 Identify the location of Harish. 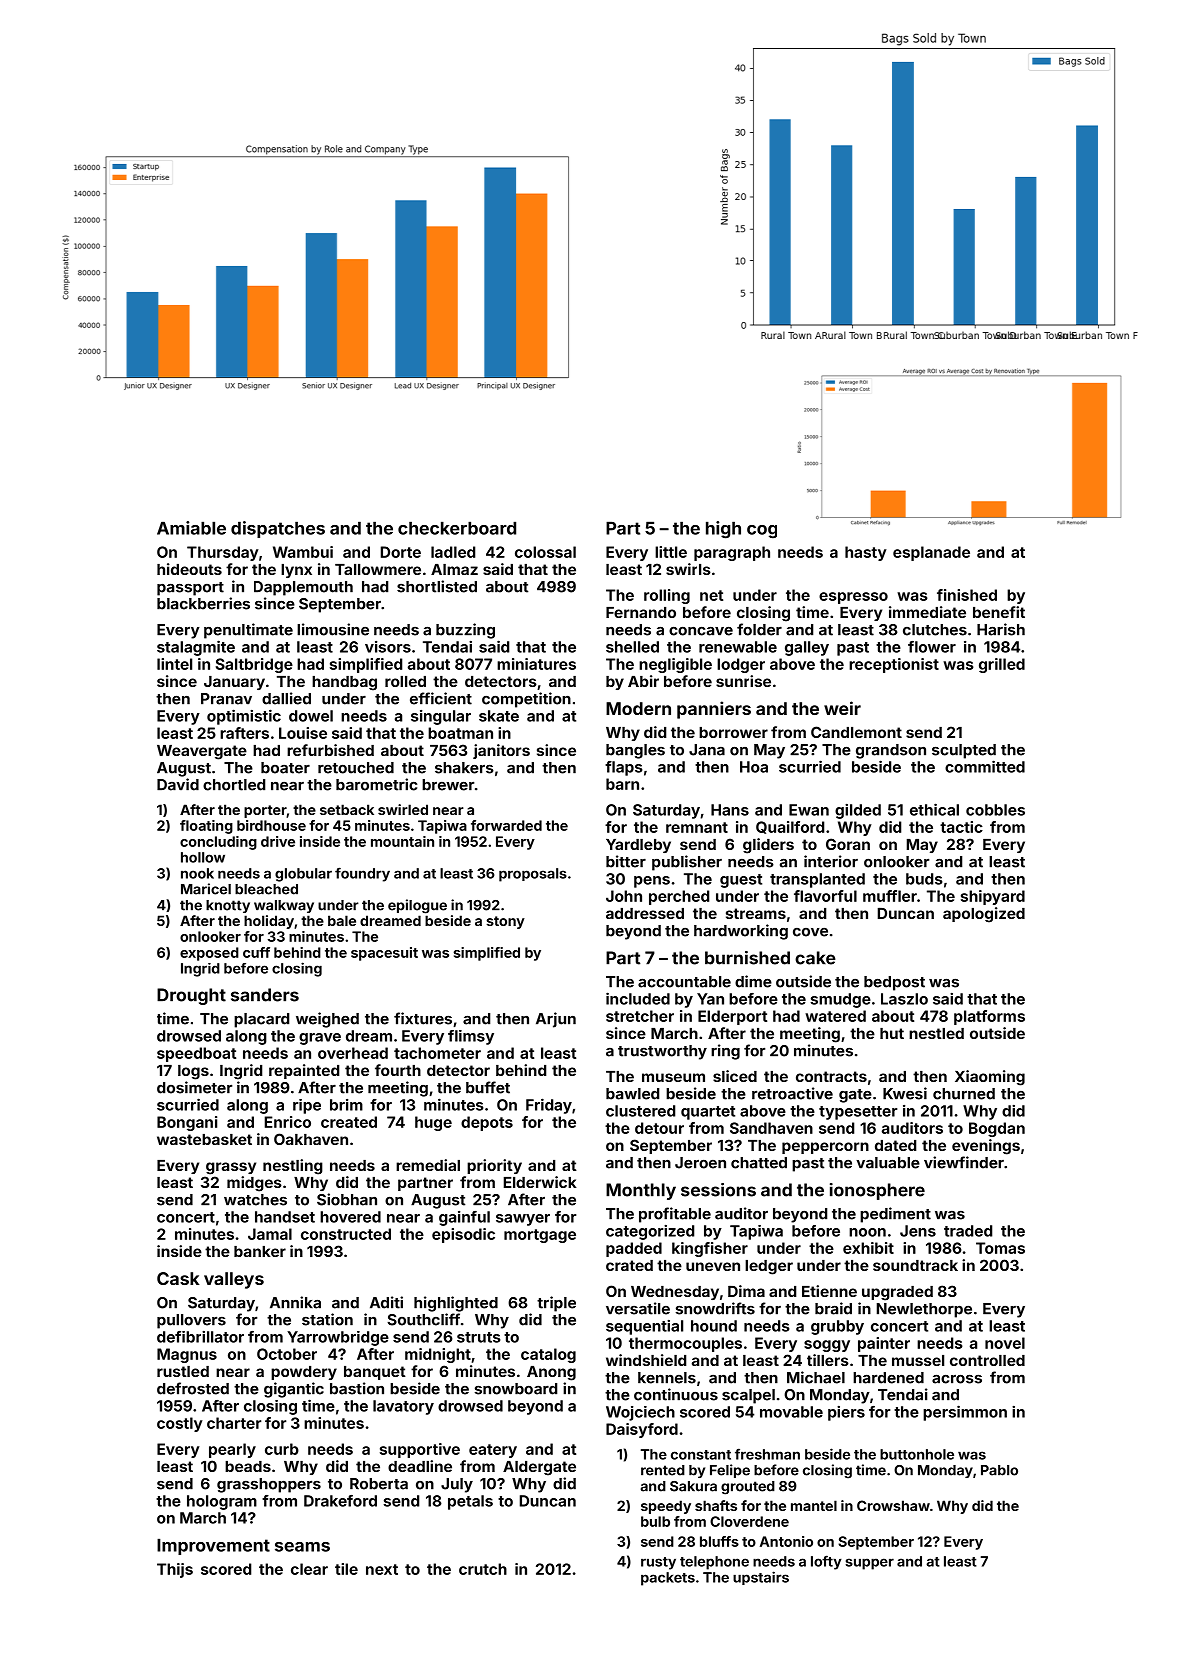
(1001, 629).
